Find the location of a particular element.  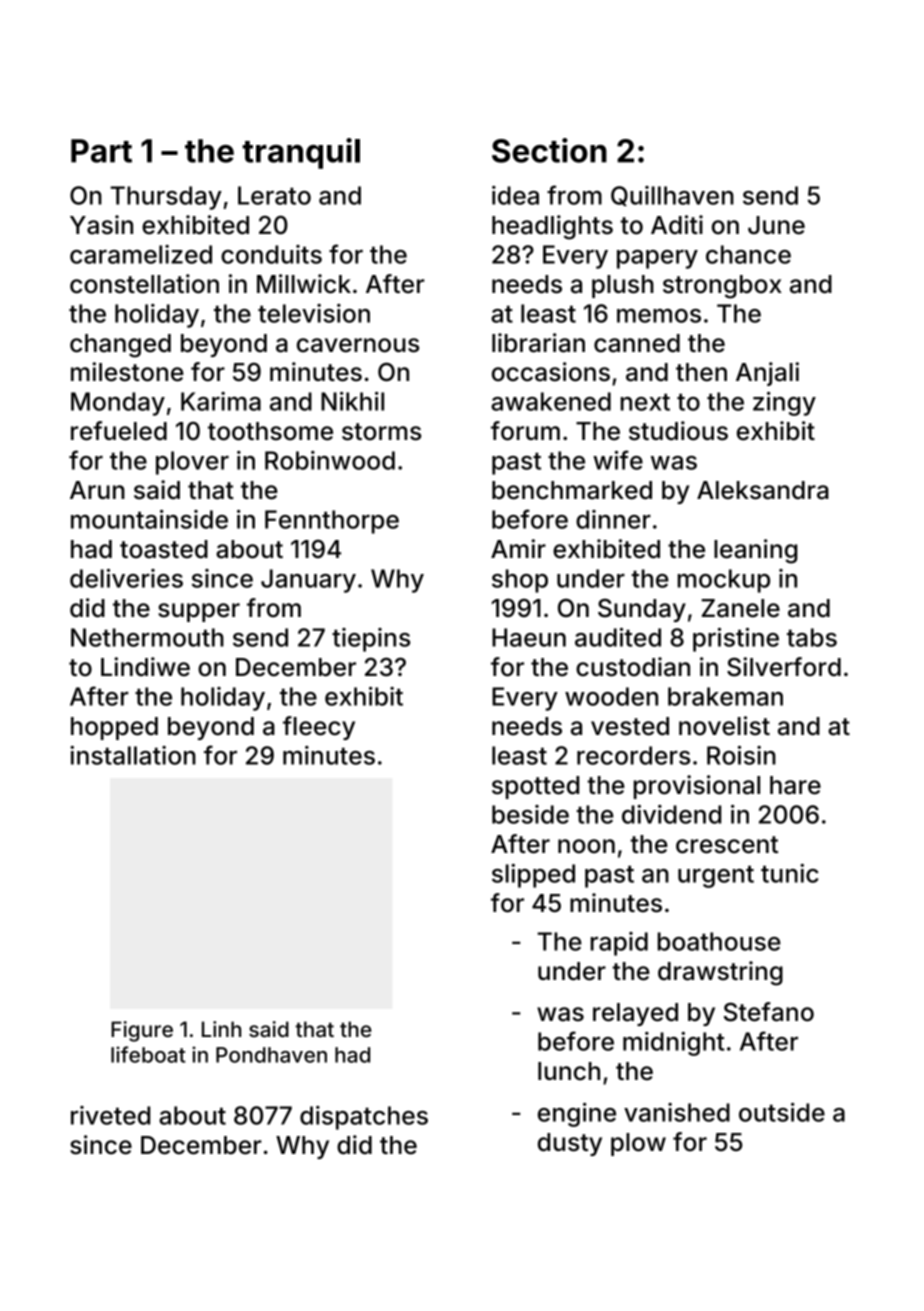

relayed is located at coordinates (635, 1014).
